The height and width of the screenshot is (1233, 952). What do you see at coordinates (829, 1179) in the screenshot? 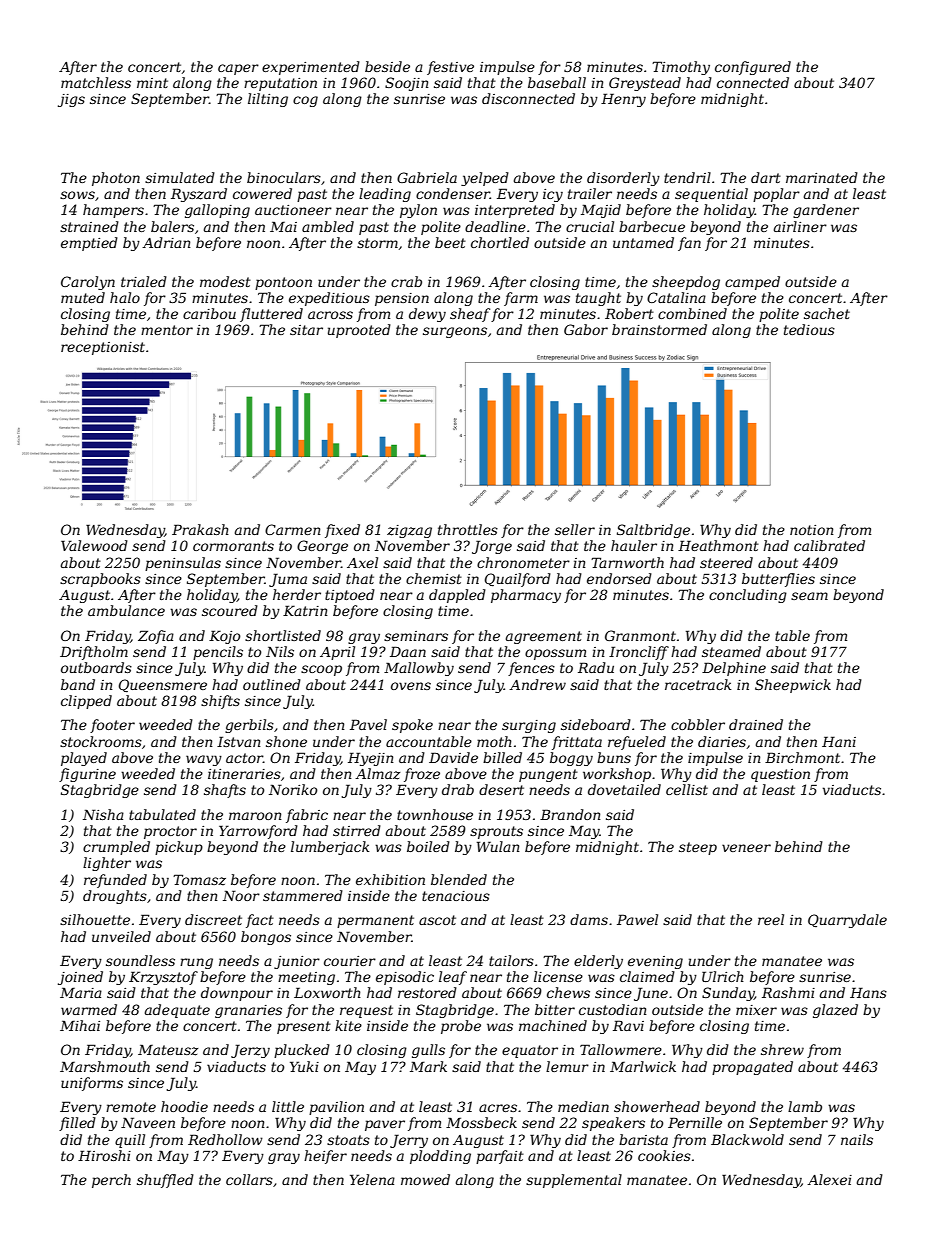
I see `Alexei` at bounding box center [829, 1179].
